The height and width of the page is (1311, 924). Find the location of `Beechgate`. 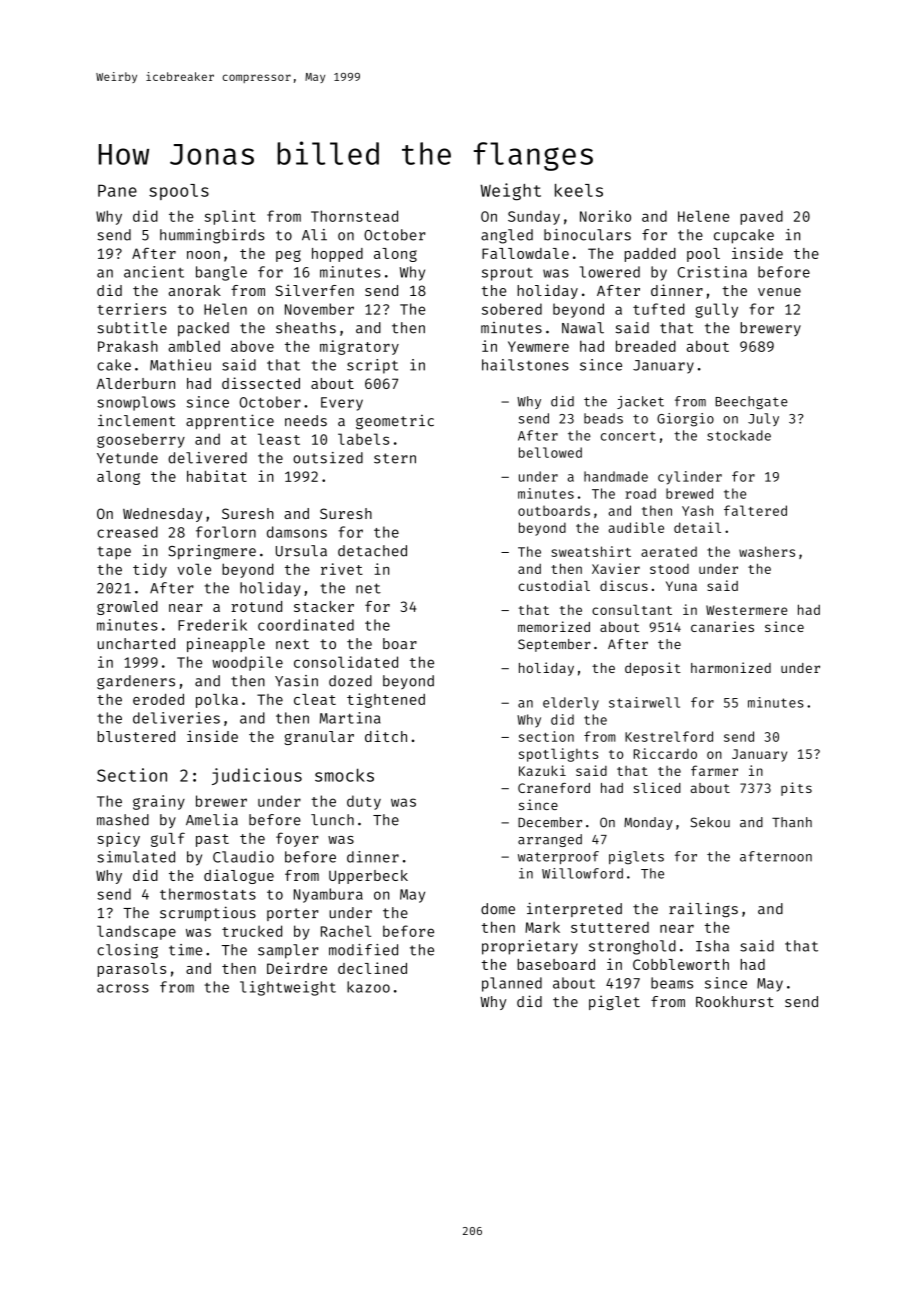

Beechgate is located at coordinates (751, 402).
